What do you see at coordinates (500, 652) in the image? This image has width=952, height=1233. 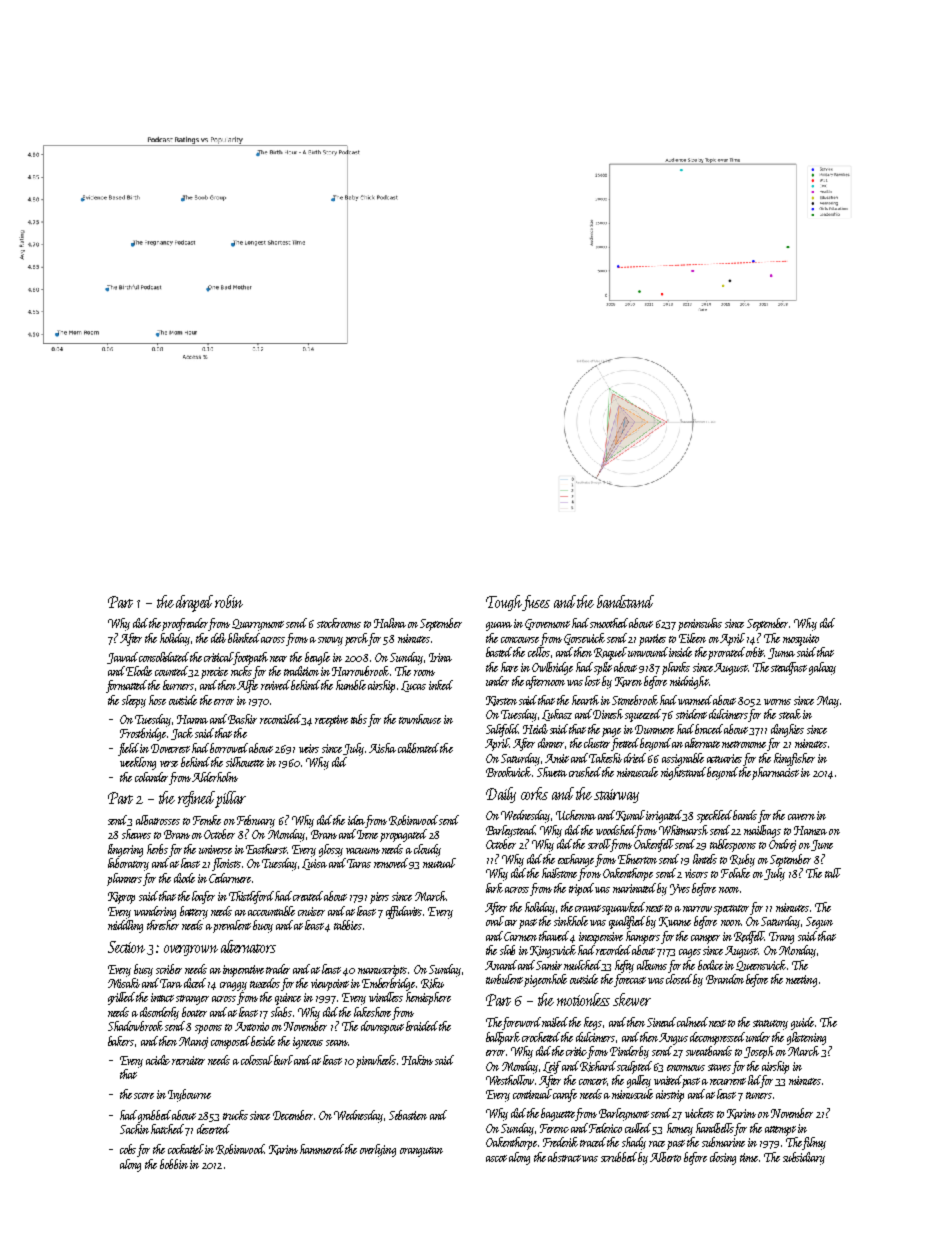 I see `basted` at bounding box center [500, 652].
